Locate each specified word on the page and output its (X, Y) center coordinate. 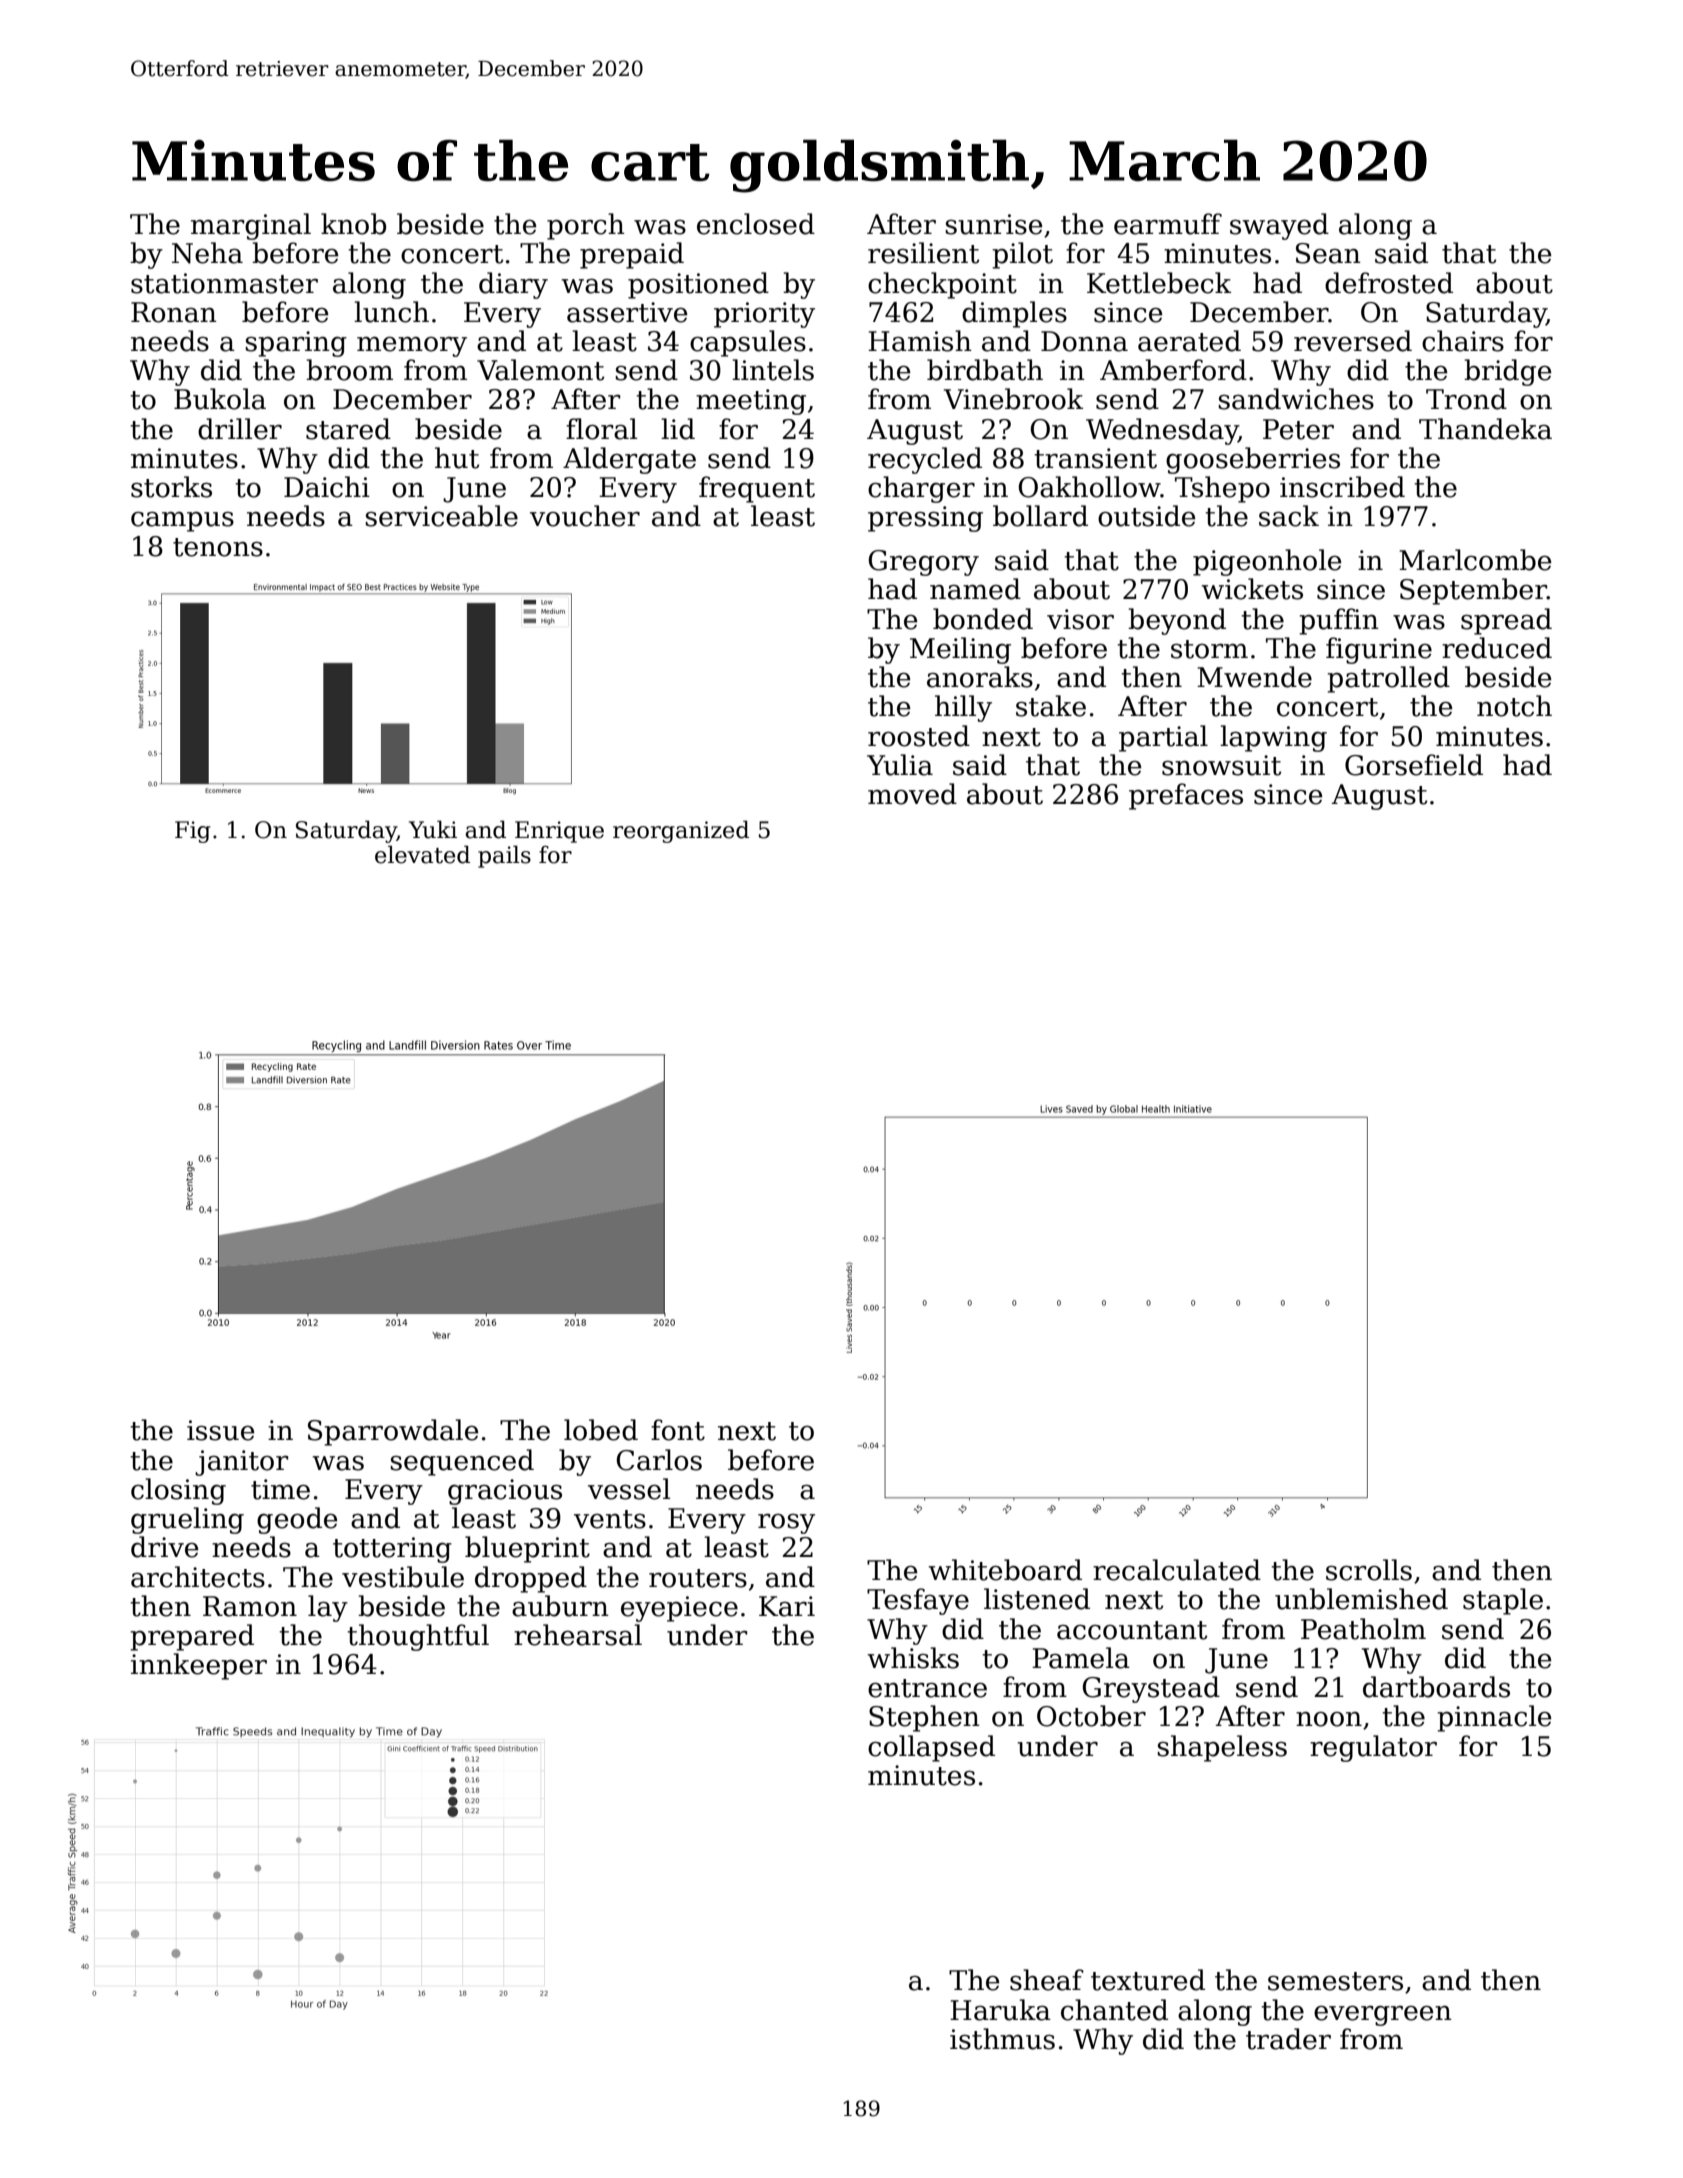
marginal (251, 226)
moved (912, 794)
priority (764, 315)
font (678, 1430)
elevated (422, 854)
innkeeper (199, 1666)
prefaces (1186, 796)
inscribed (1342, 487)
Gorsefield (1414, 765)
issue (220, 1430)
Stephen (924, 1718)
